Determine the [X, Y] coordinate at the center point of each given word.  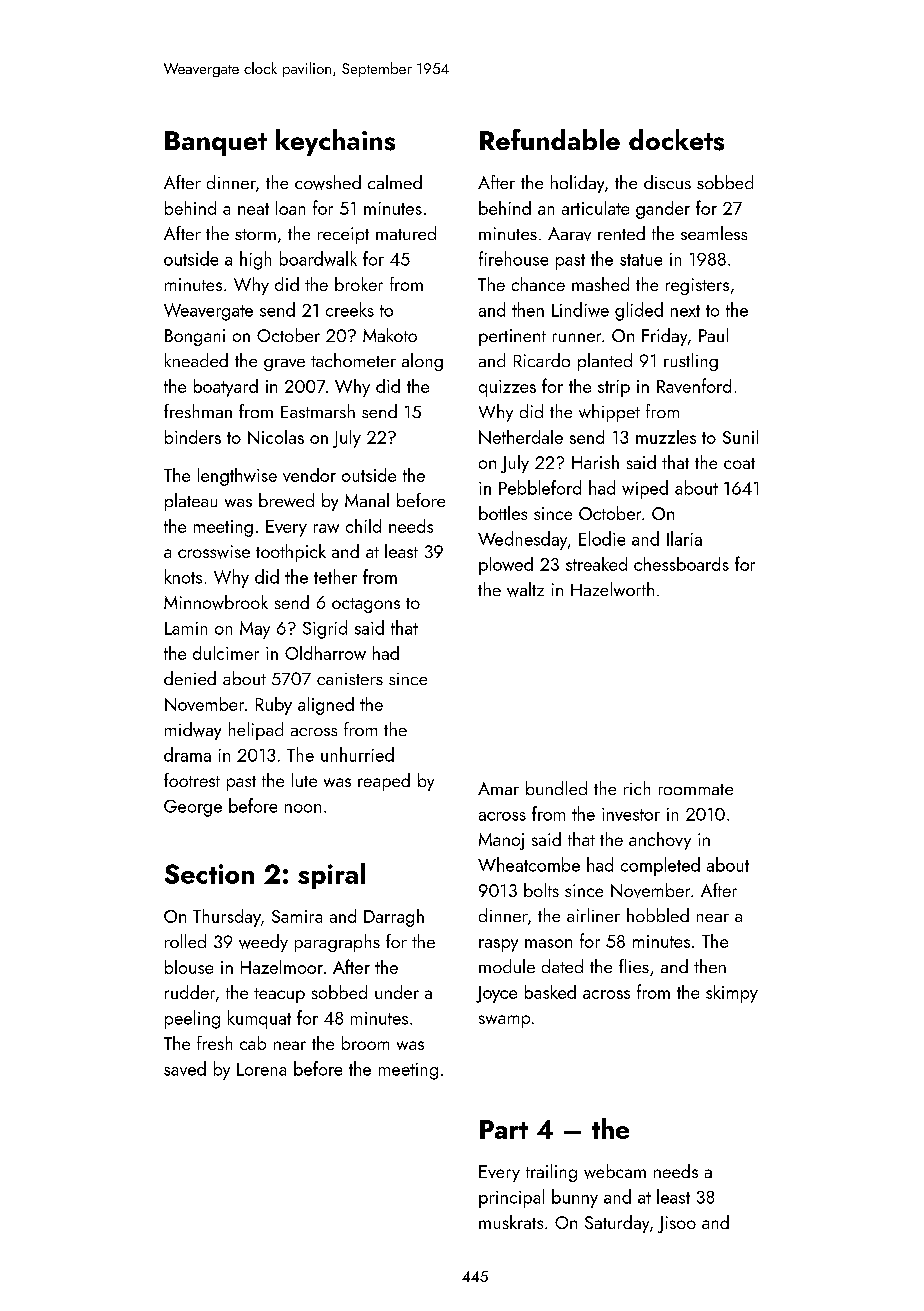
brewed [286, 500]
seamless [714, 233]
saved [185, 1068]
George [193, 808]
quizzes [507, 388]
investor [631, 814]
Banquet [216, 143]
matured [406, 233]
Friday [664, 337]
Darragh [394, 918]
